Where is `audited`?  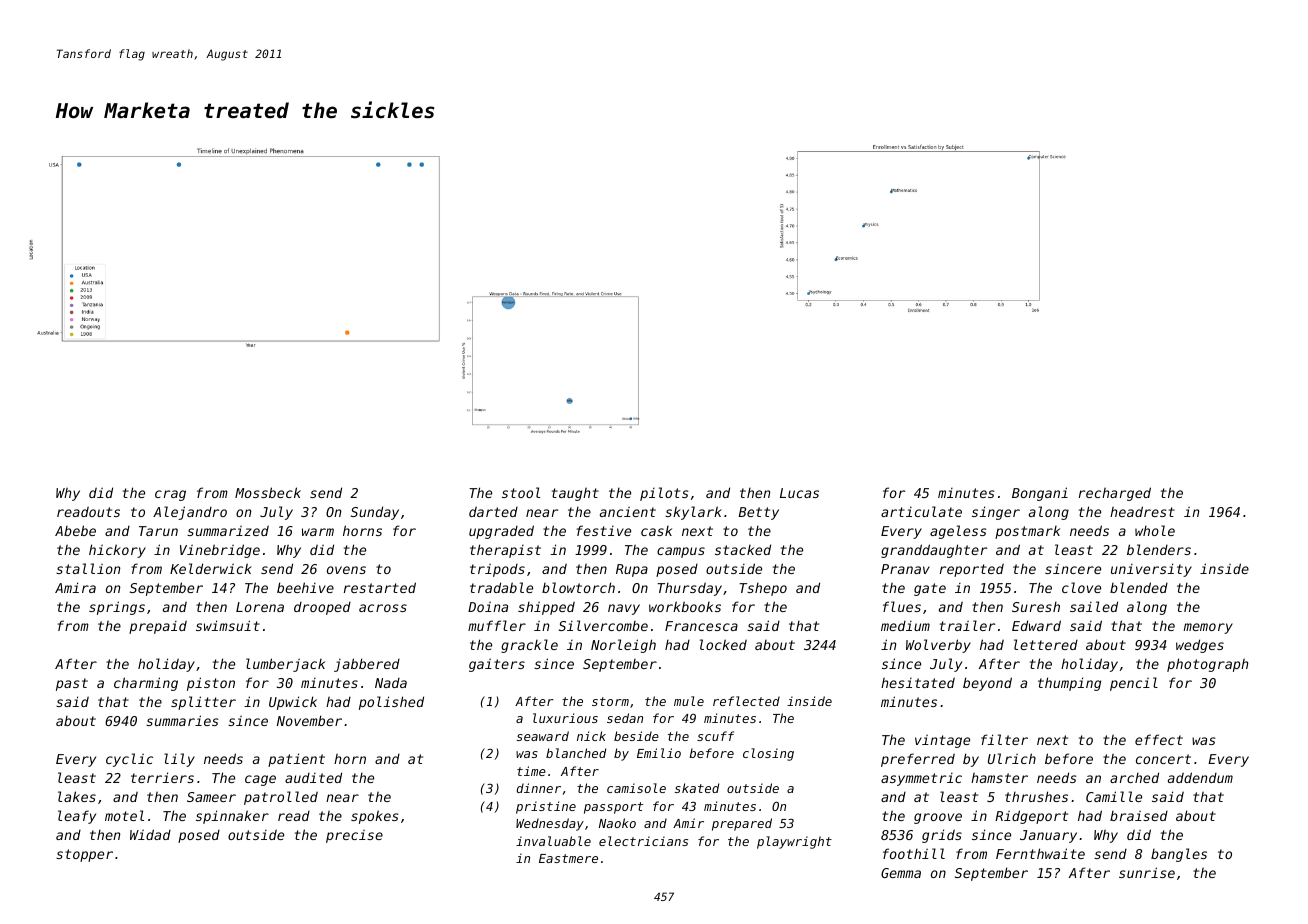 audited is located at coordinates (313, 777).
